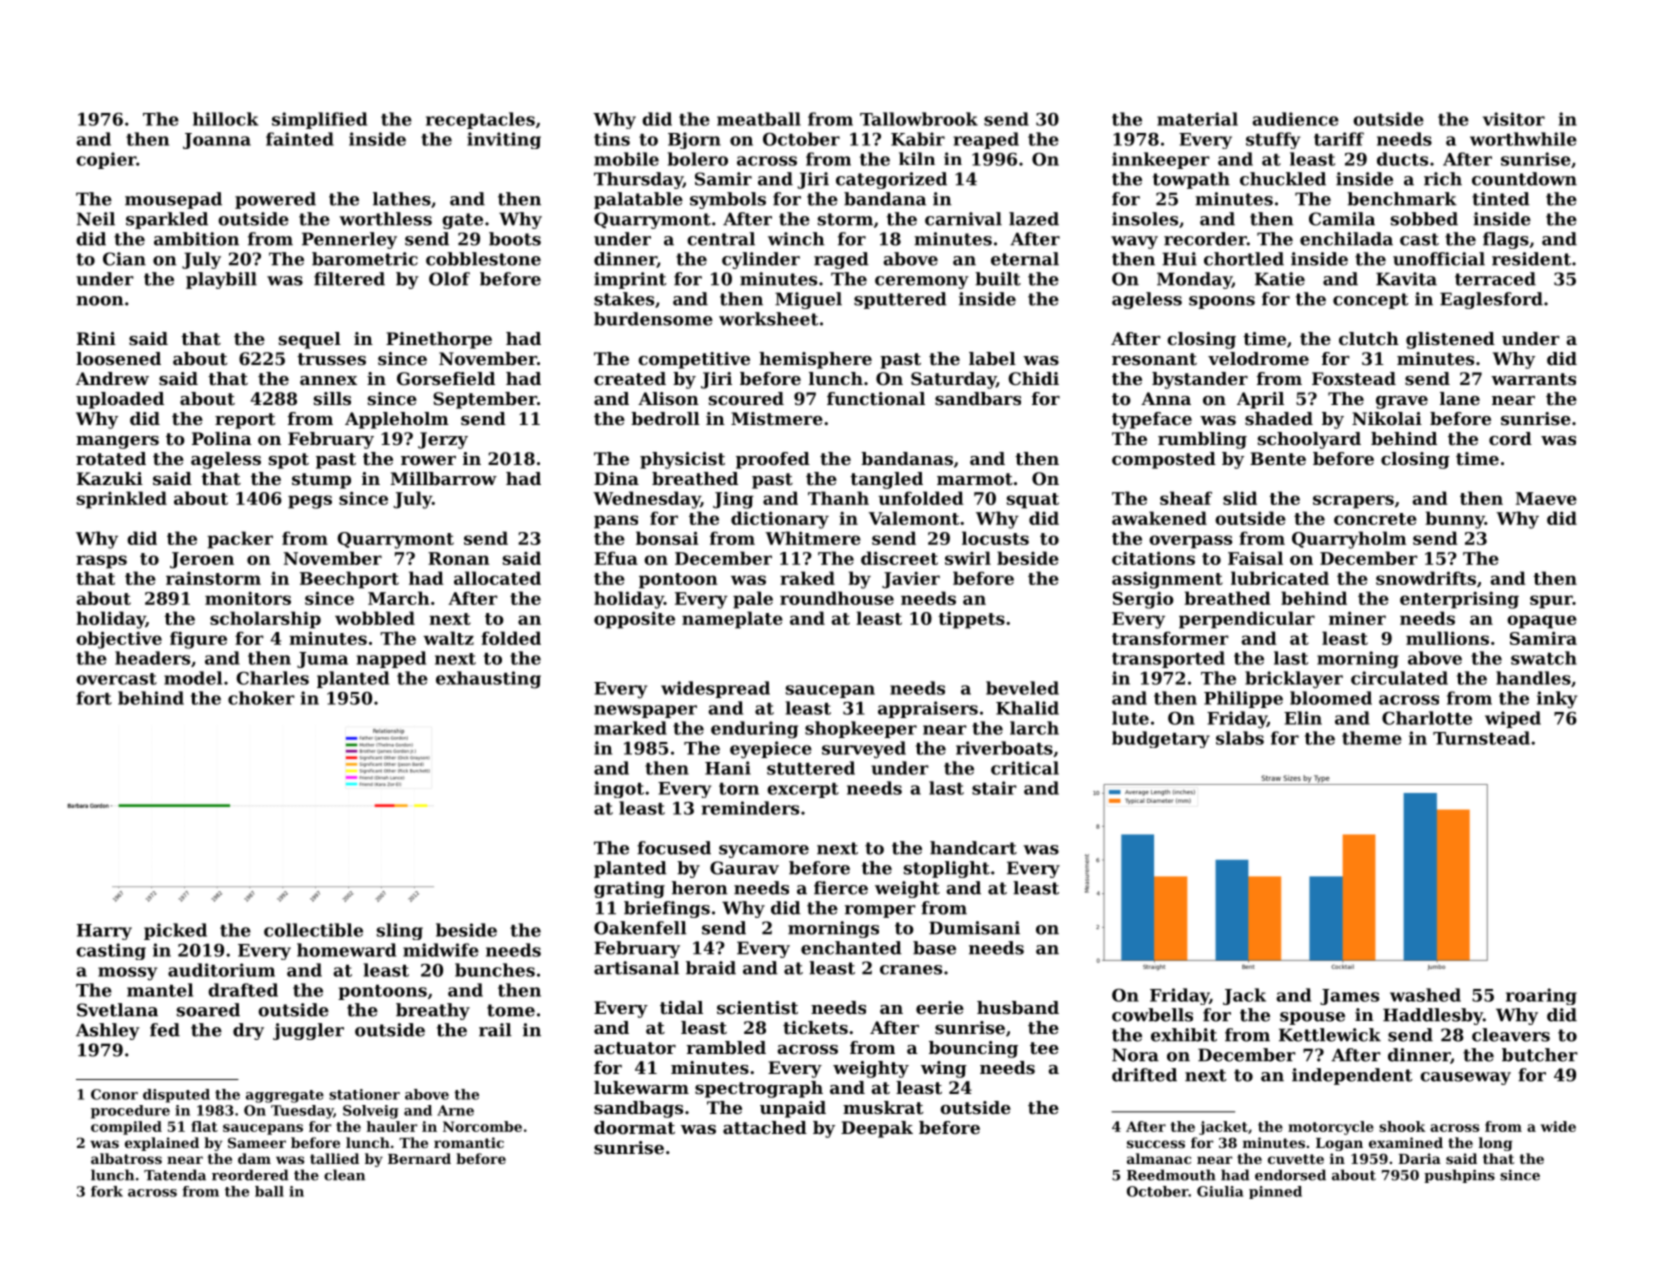 This screenshot has height=1277, width=1653. Describe the element at coordinates (968, 558) in the screenshot. I see `swirl` at that location.
